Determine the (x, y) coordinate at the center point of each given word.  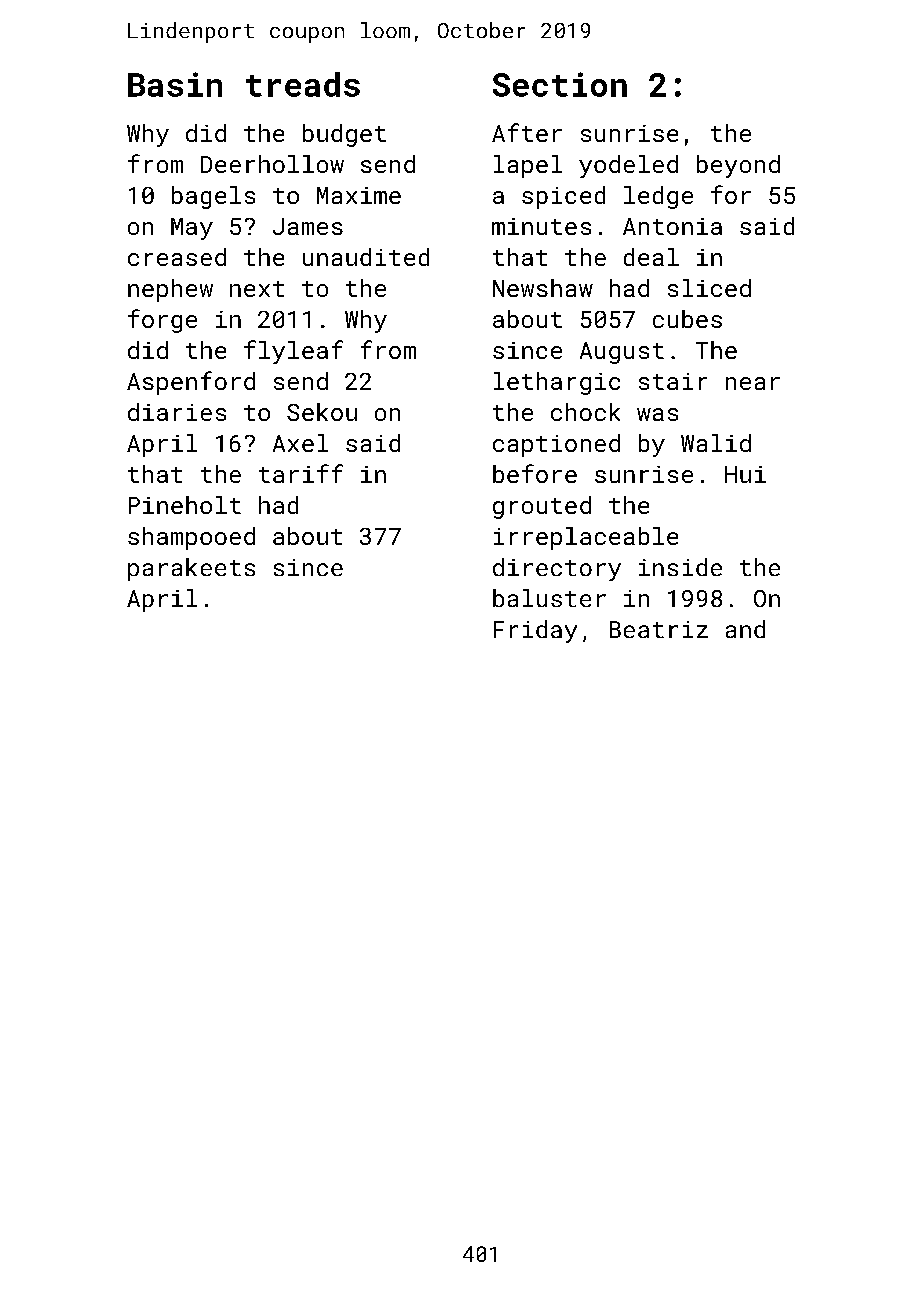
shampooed (191, 538)
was (657, 414)
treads (303, 84)
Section (560, 84)
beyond (738, 166)
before (535, 473)
